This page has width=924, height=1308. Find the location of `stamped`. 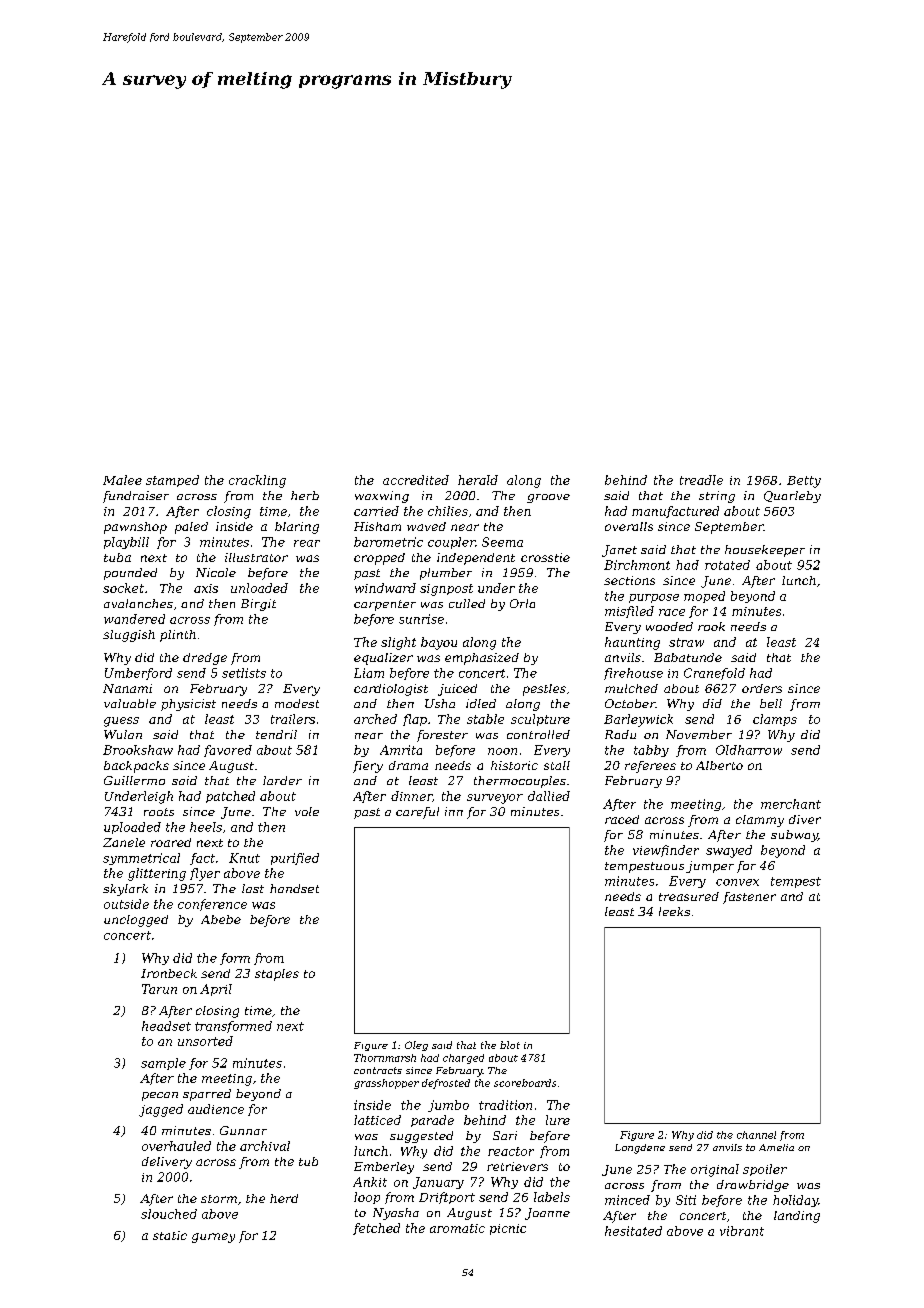

stamped is located at coordinates (172, 481).
